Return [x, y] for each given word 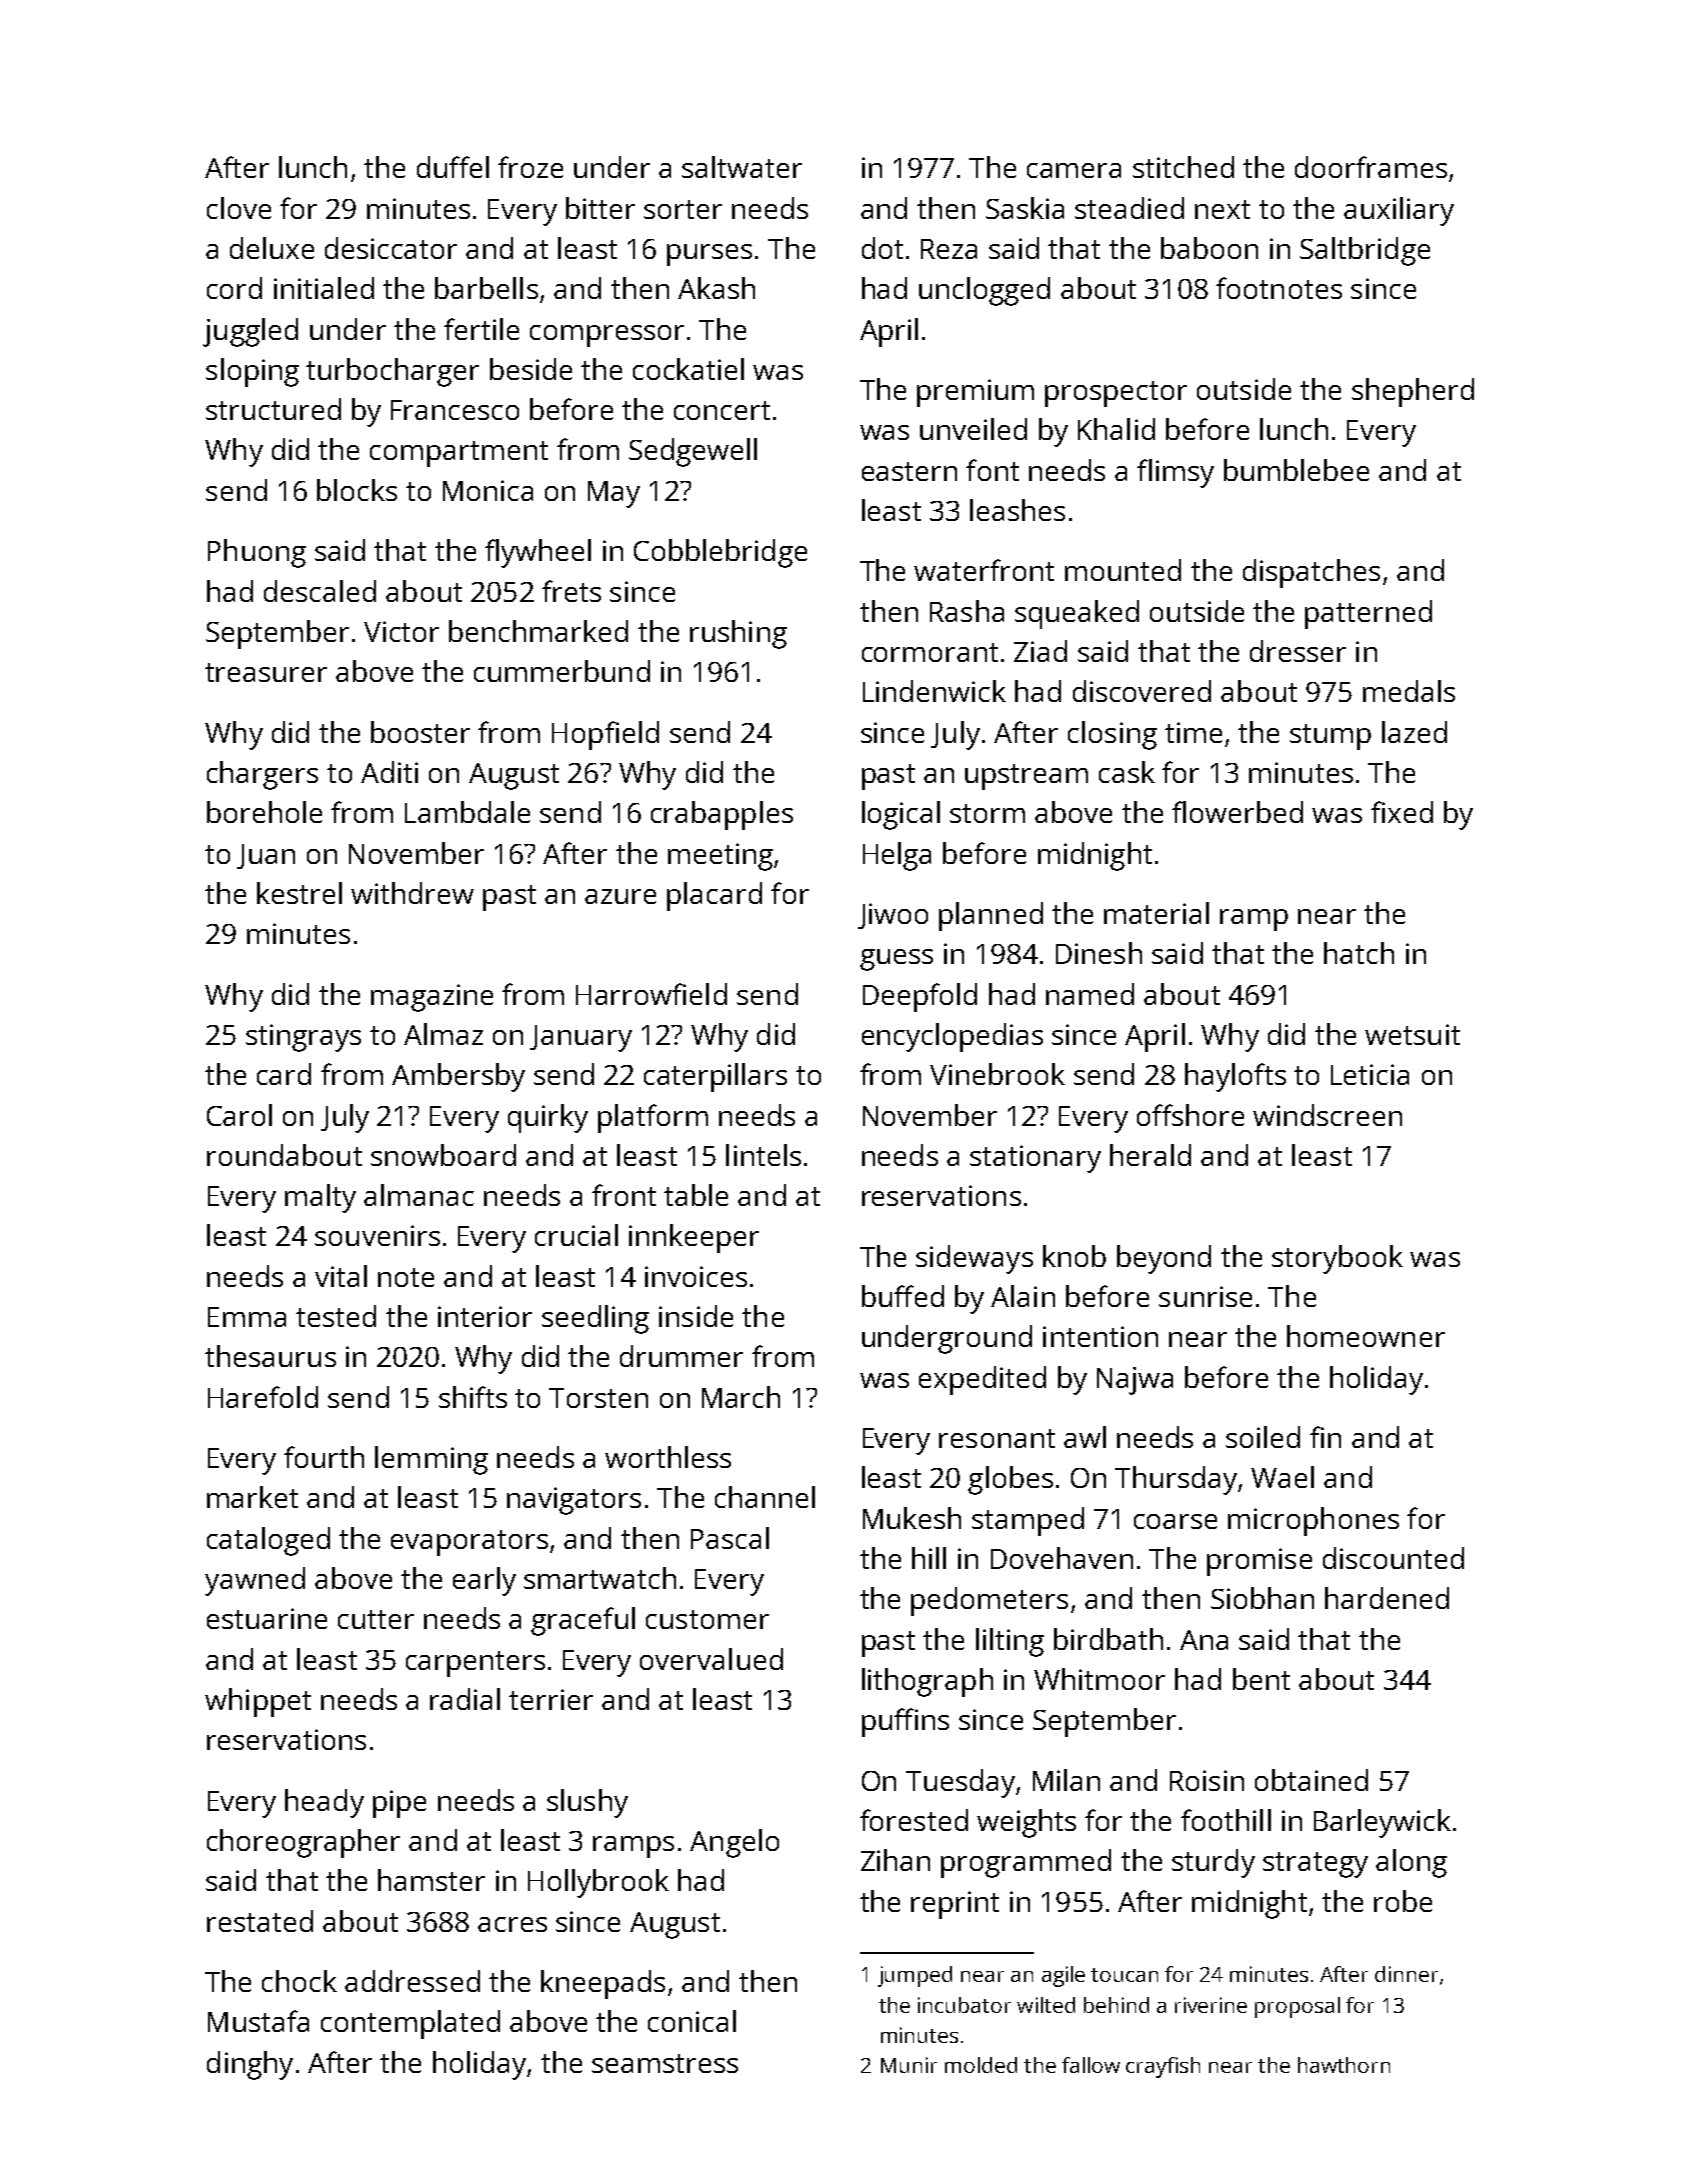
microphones [1313, 1521]
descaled [320, 591]
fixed [1402, 812]
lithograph [927, 1682]
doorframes [1371, 167]
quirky [548, 1118]
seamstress [665, 2063]
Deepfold [920, 997]
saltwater [742, 167]
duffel [453, 167]
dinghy [250, 2065]
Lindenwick [934, 691]
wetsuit [1412, 1034]
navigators [574, 1501]
